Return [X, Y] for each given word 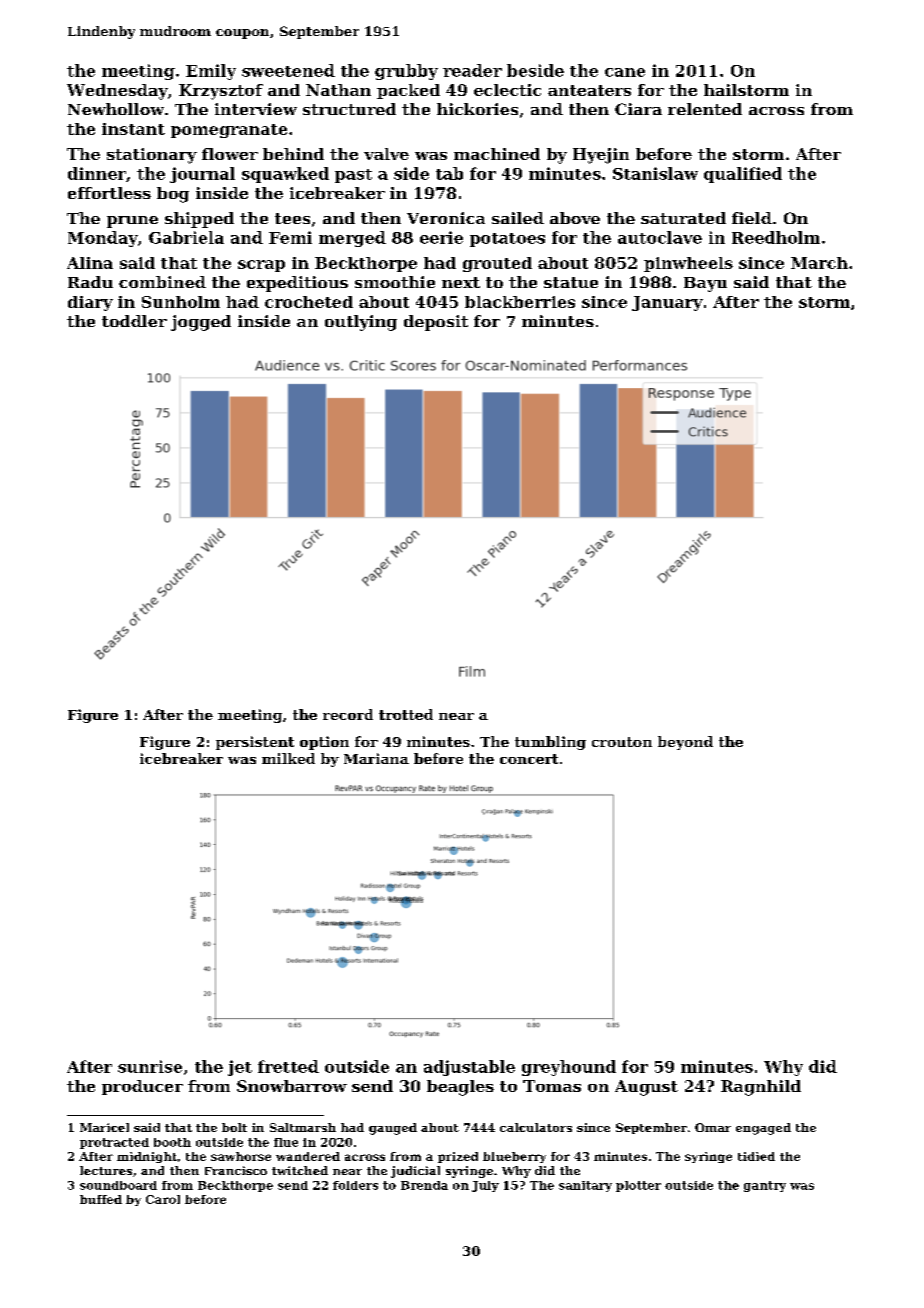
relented [705, 109]
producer [142, 1087]
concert [529, 759]
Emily [211, 72]
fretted [288, 1066]
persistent [255, 743]
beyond [685, 743]
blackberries [520, 302]
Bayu [705, 284]
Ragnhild [761, 1088]
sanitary [585, 1186]
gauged [393, 1129]
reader [472, 70]
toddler [134, 321]
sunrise [150, 1066]
